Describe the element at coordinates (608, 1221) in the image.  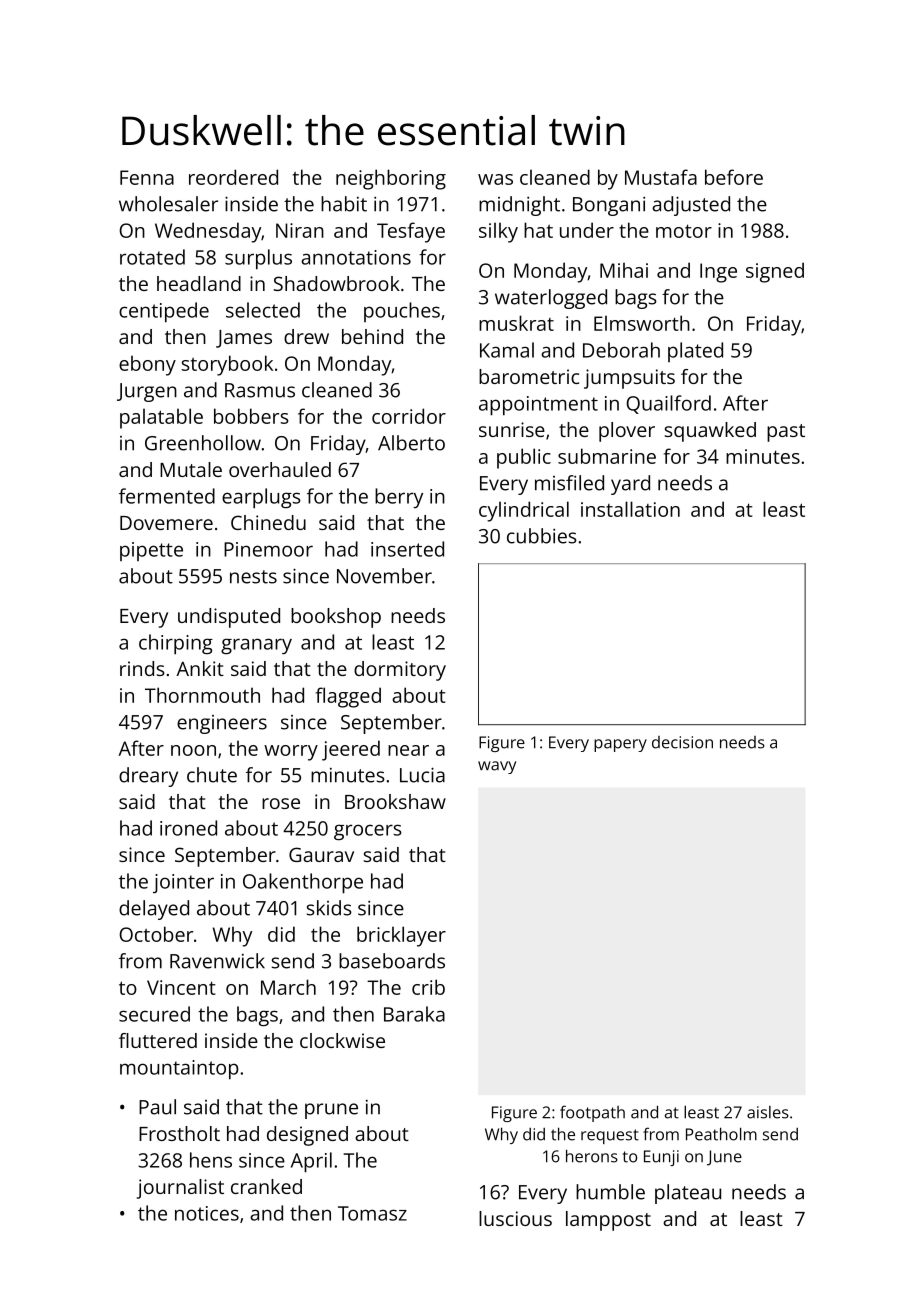
I see `lamppost` at that location.
